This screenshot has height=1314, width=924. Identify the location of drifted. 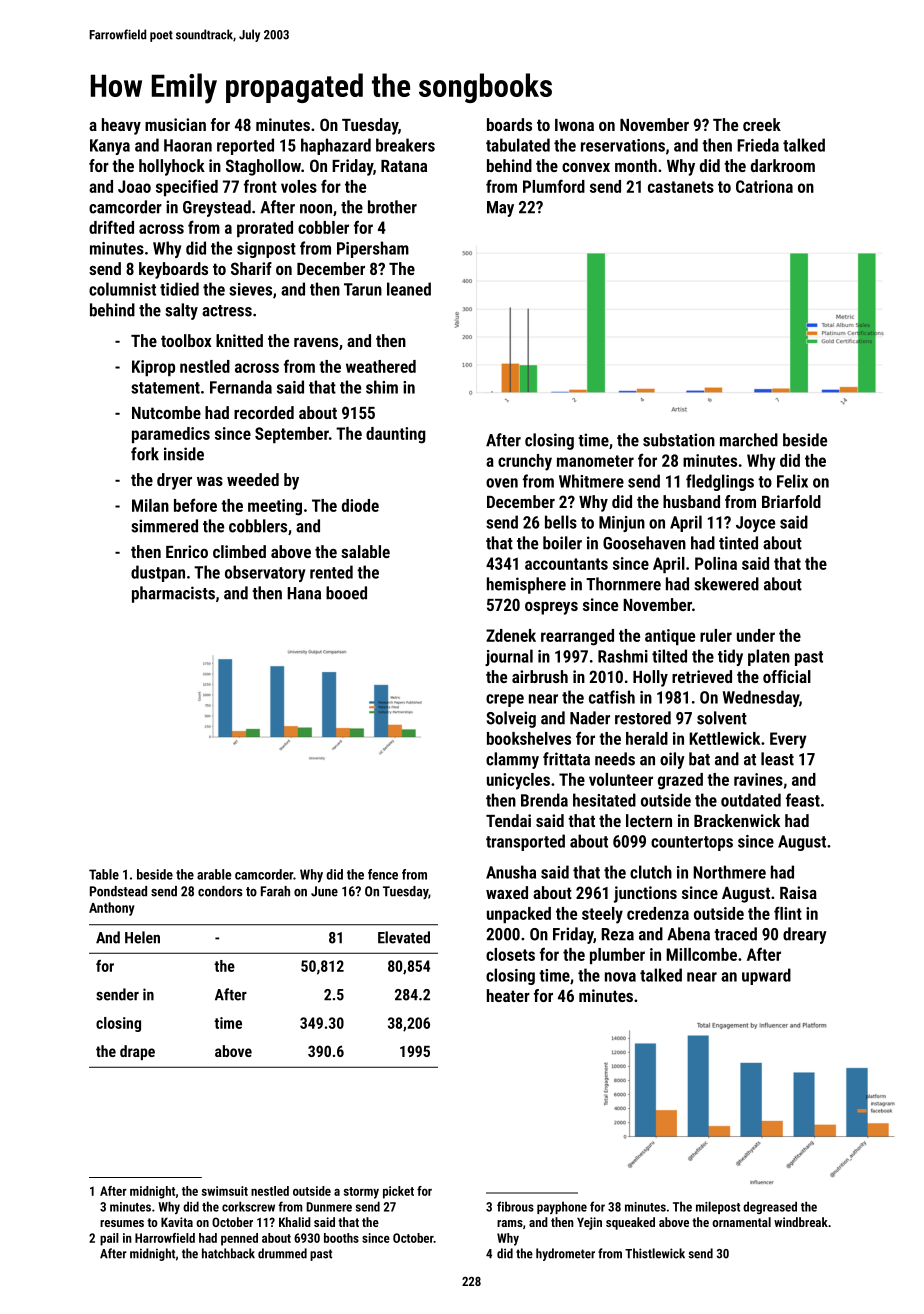
(111, 227).
